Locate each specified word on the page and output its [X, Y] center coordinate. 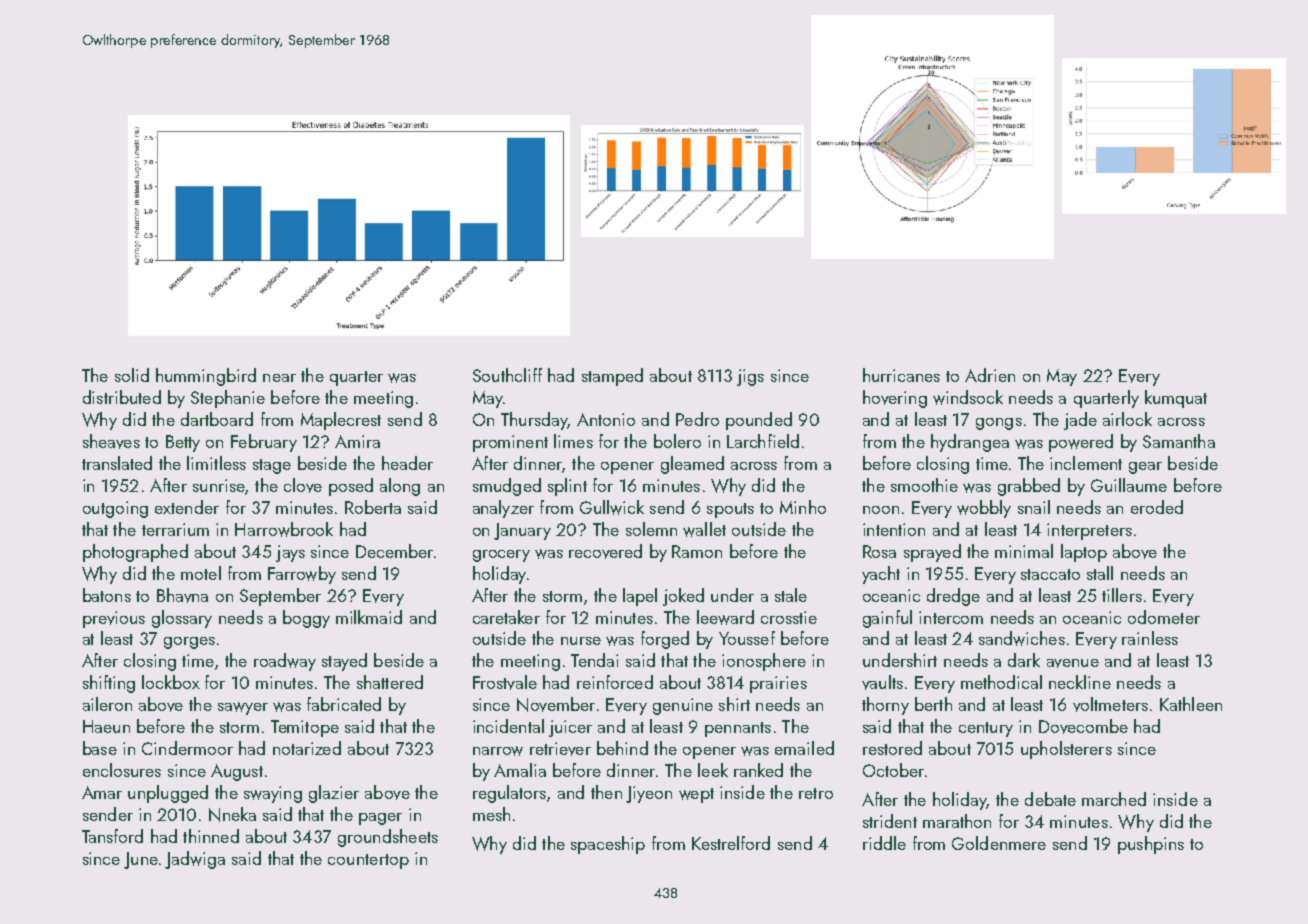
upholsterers [1066, 750]
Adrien [990, 375]
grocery [501, 556]
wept [696, 795]
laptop [1084, 553]
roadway [285, 662]
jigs [750, 377]
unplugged [168, 794]
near [279, 378]
